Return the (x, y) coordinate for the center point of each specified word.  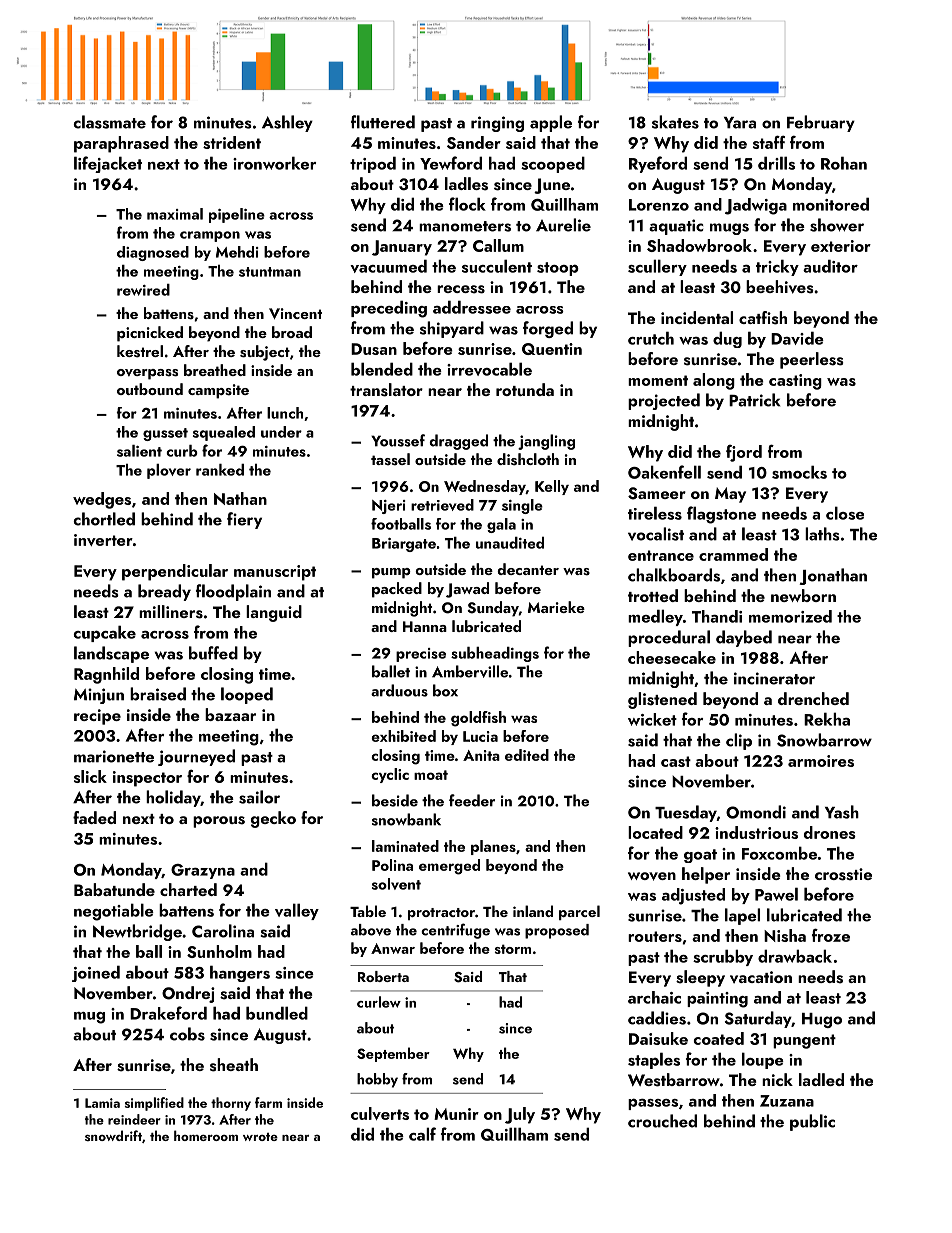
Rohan (844, 163)
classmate (109, 122)
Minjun (99, 696)
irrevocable (489, 369)
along (714, 381)
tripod (373, 164)
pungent (804, 1041)
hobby (377, 1080)
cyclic (390, 775)
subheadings (495, 654)
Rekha (827, 719)
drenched (813, 698)
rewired (143, 290)
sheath (234, 1065)
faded (94, 817)
